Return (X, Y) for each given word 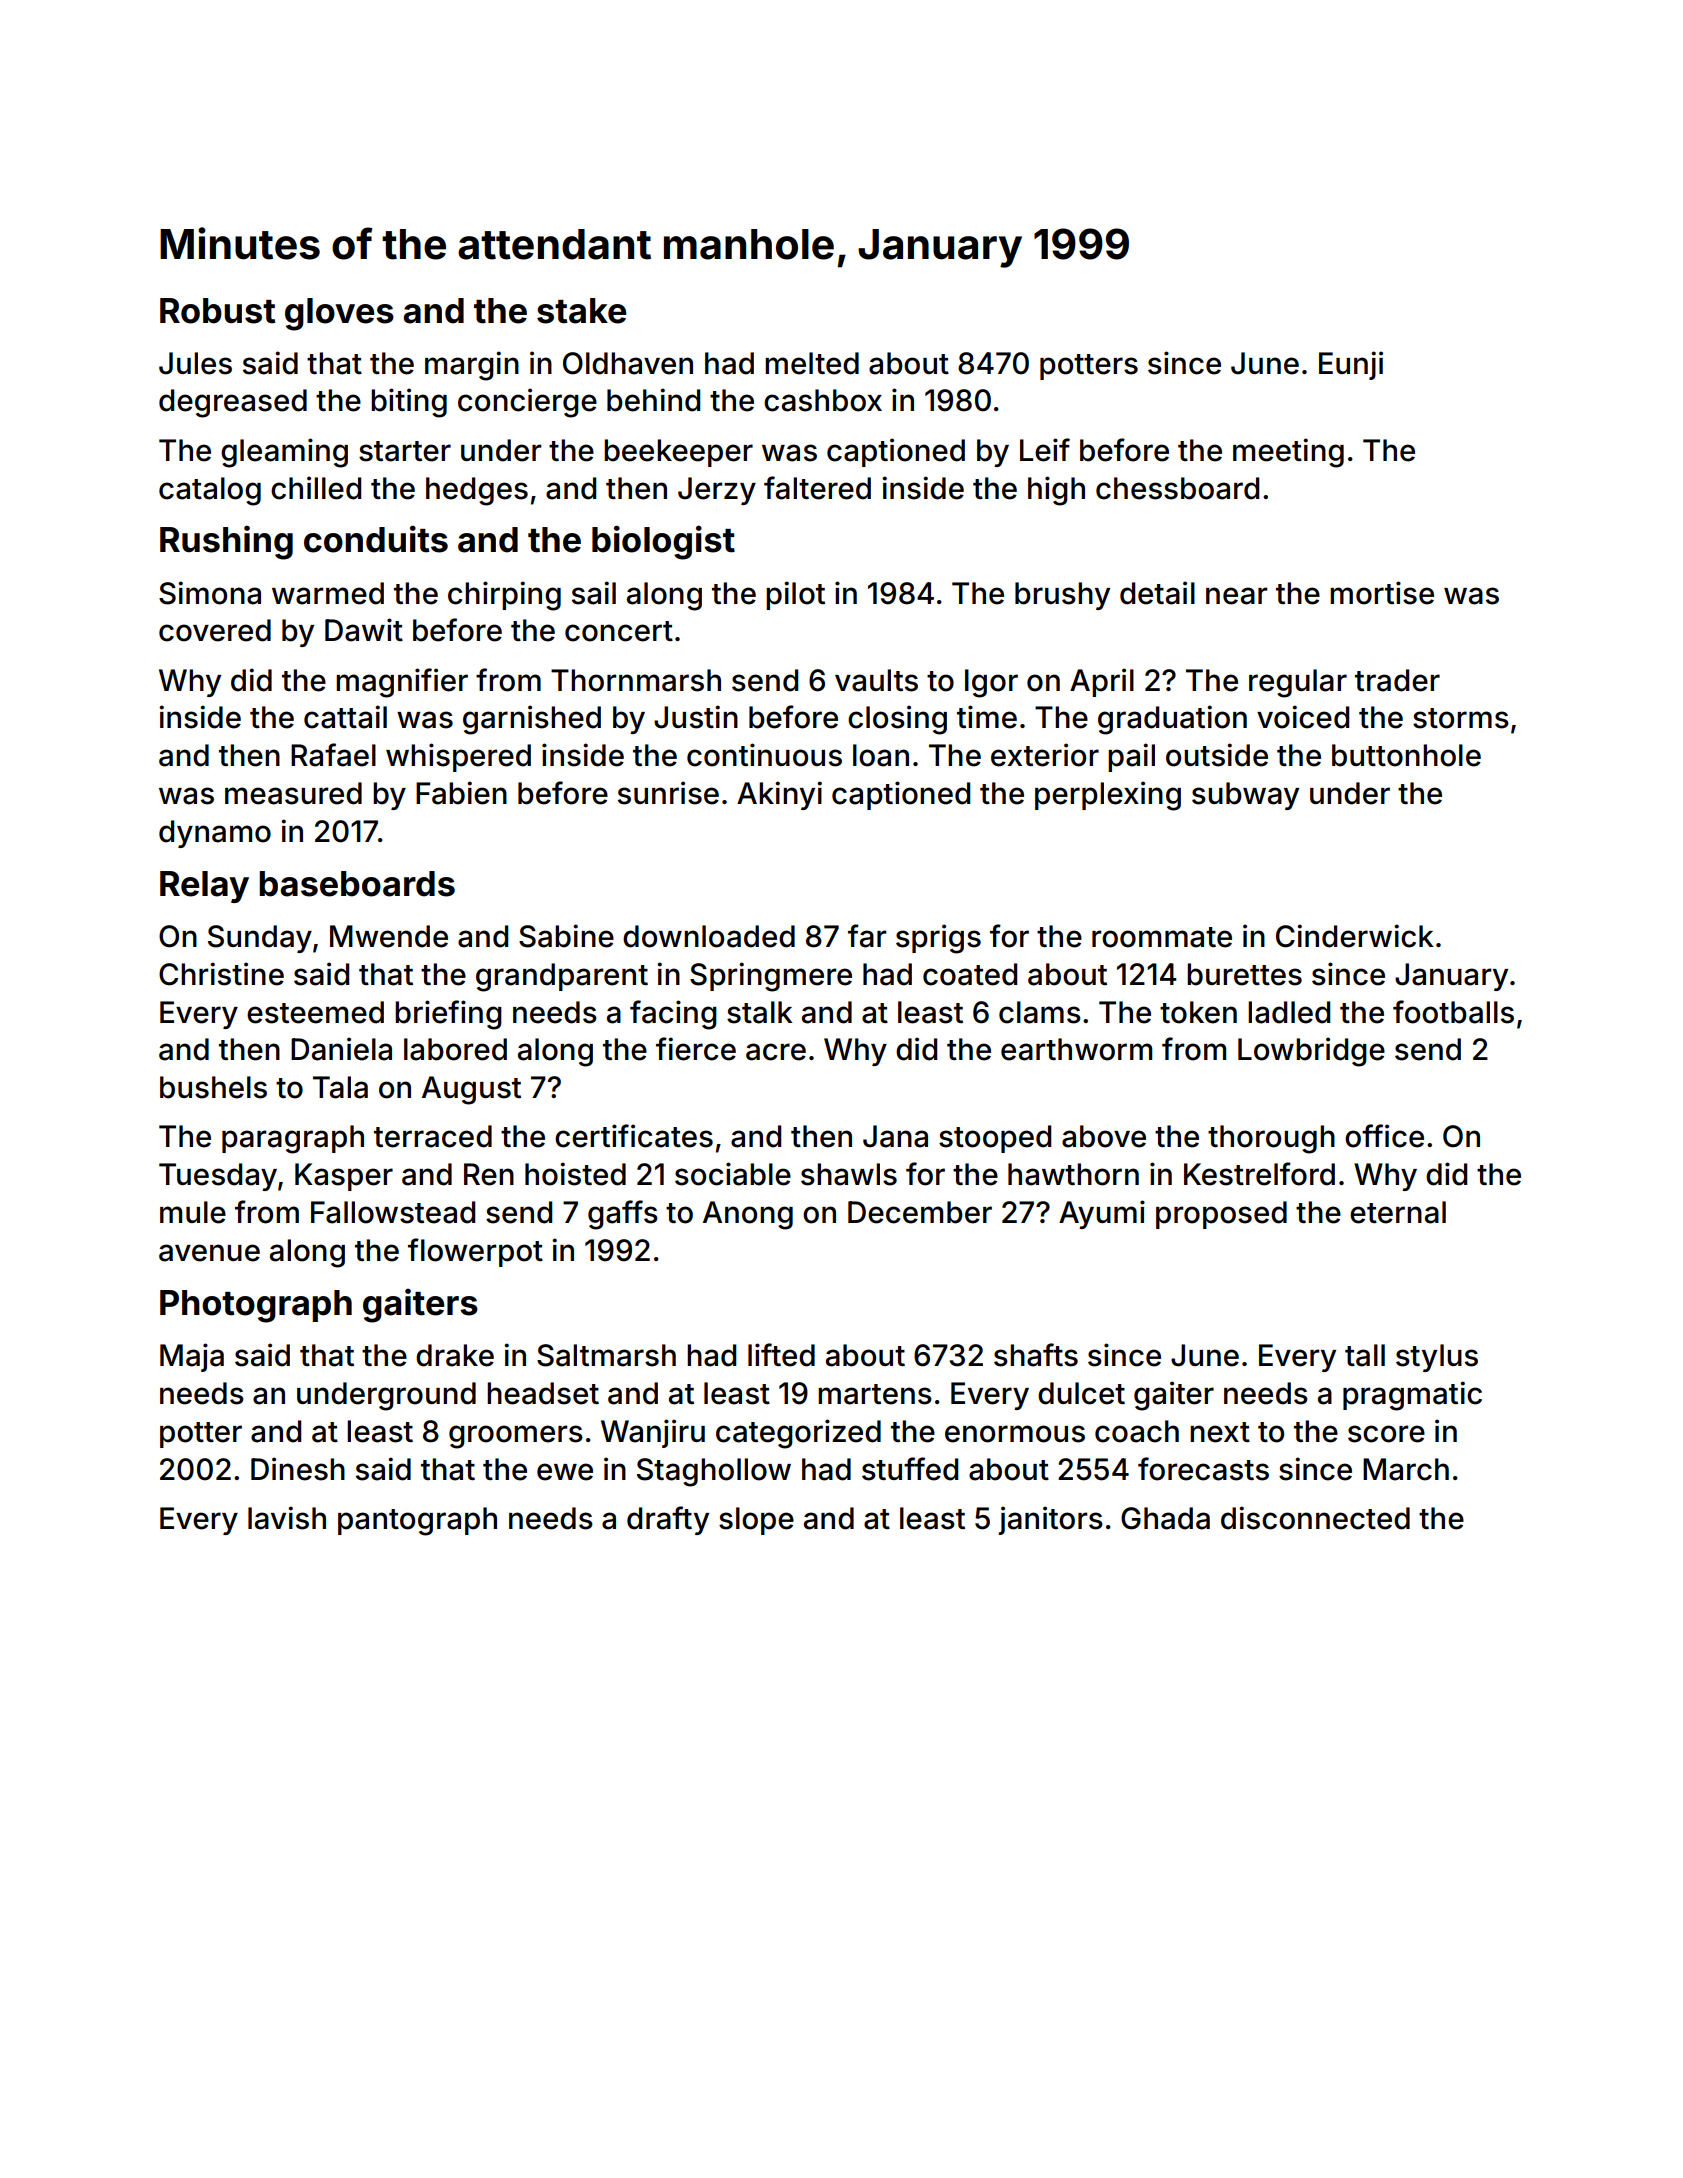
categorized (798, 1434)
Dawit (364, 630)
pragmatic (1412, 1396)
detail (1157, 593)
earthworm (1076, 1049)
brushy (1062, 596)
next (1220, 1432)
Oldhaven (628, 363)
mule (193, 1212)
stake (581, 311)
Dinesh (298, 1469)
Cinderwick (1355, 936)
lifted (781, 1355)
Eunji (1351, 365)
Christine (221, 974)
